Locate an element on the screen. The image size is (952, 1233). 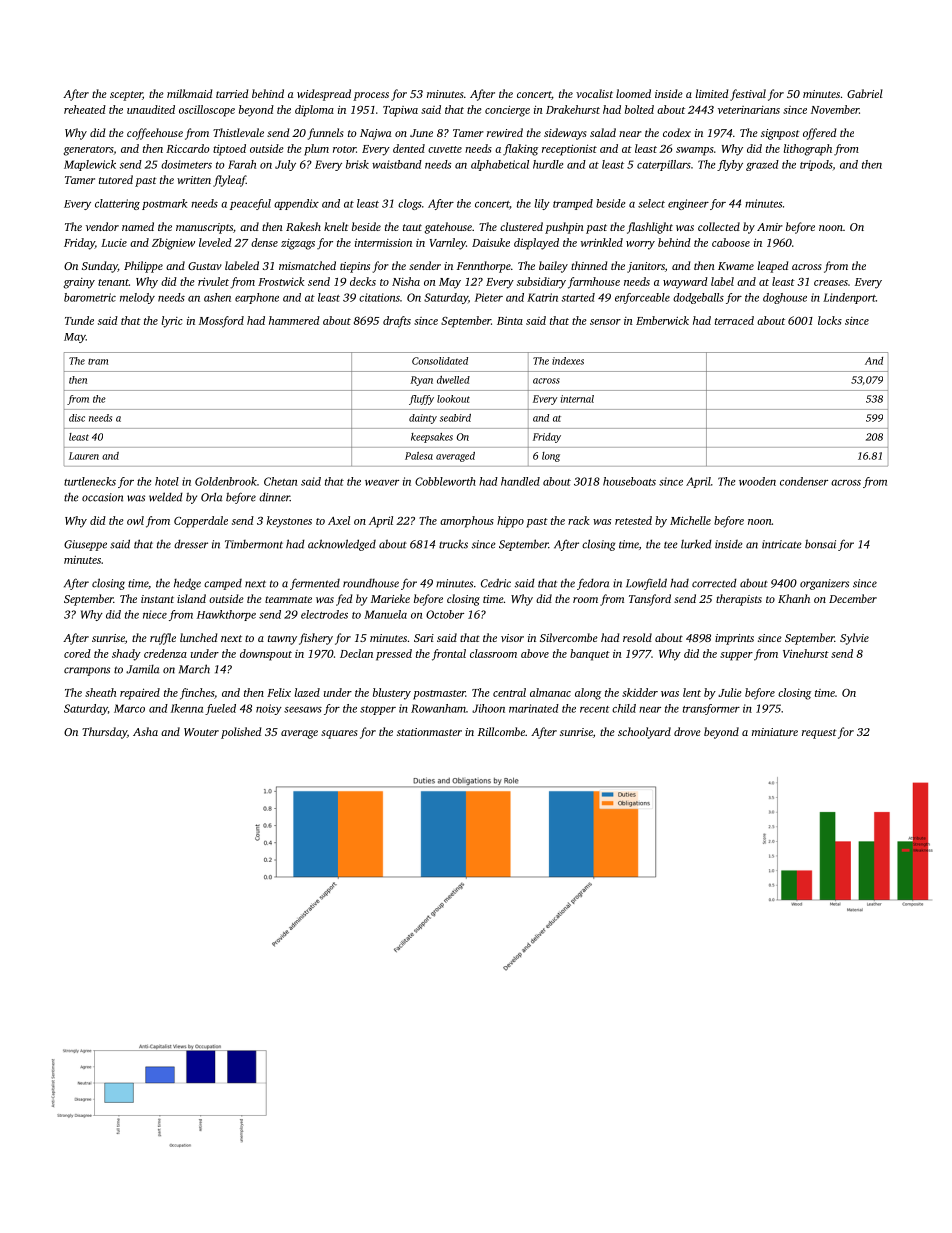
bonsai is located at coordinates (820, 544).
